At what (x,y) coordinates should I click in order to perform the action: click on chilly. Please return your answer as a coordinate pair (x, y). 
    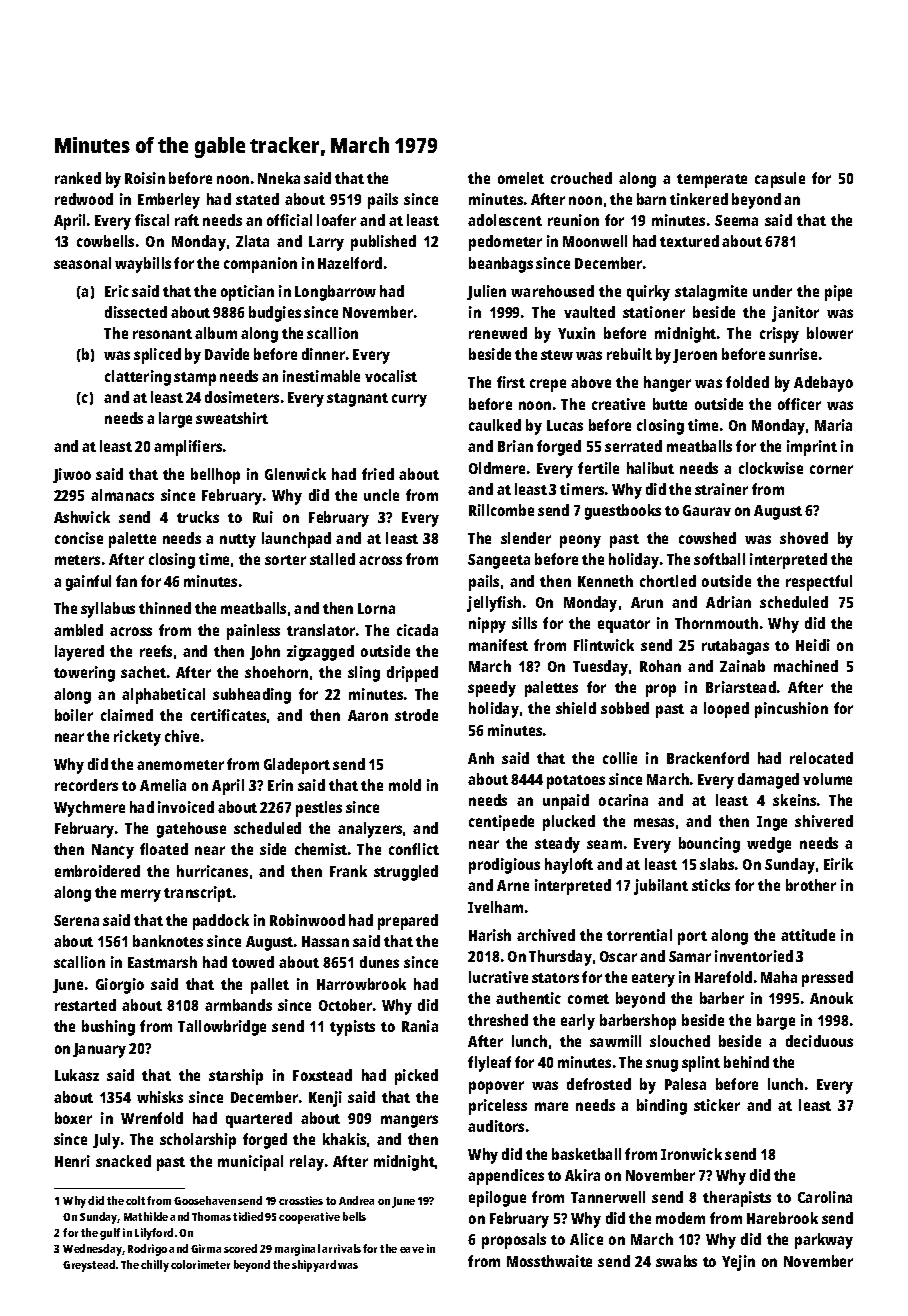
    Looking at the image, I should click on (155, 1266).
